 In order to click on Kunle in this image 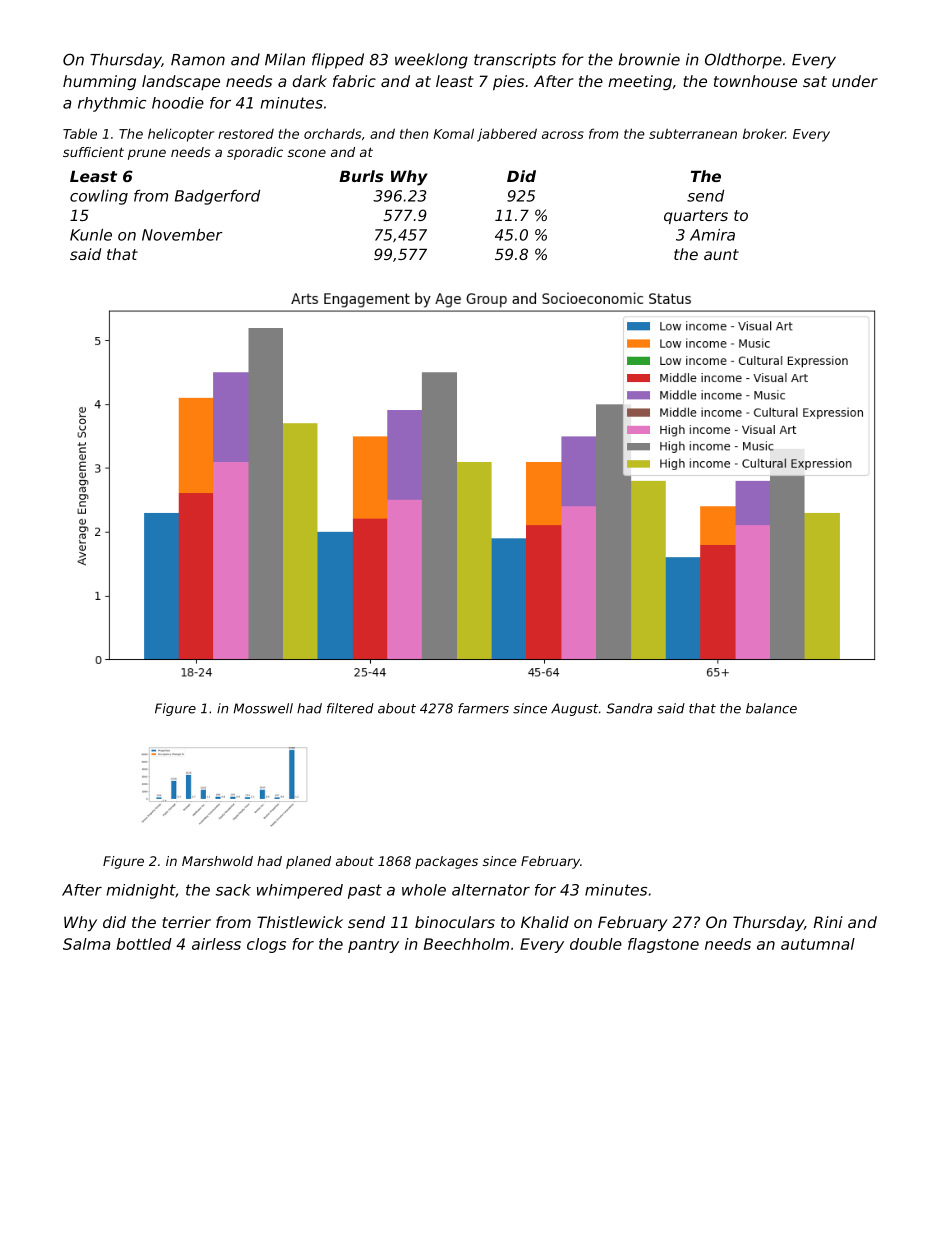, I will do `click(91, 235)`.
